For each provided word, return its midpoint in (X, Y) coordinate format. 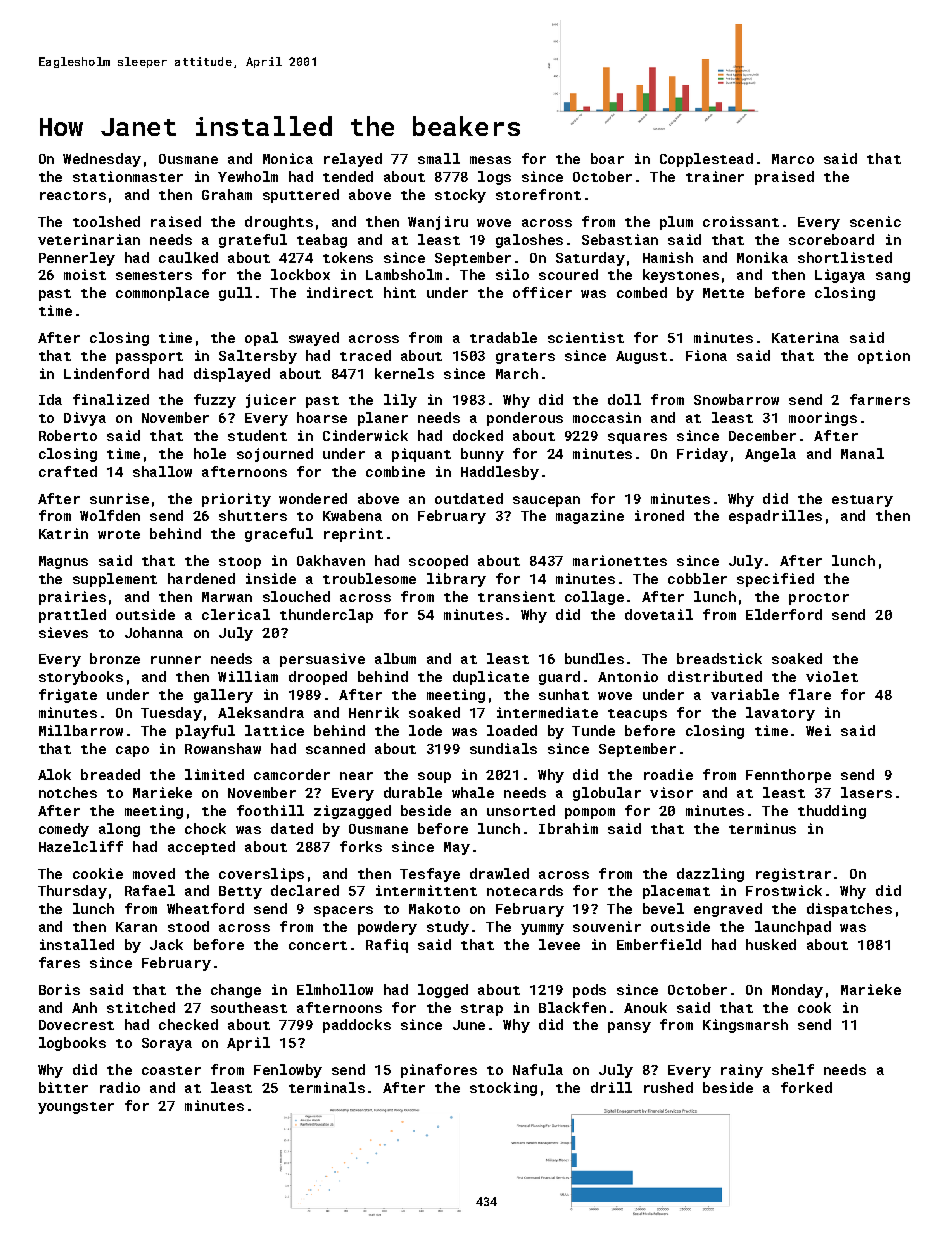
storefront (538, 194)
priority (236, 500)
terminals (327, 1087)
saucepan (546, 501)
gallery (223, 696)
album (395, 658)
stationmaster (128, 176)
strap (482, 1010)
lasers (866, 792)
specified (775, 580)
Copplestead (706, 160)
